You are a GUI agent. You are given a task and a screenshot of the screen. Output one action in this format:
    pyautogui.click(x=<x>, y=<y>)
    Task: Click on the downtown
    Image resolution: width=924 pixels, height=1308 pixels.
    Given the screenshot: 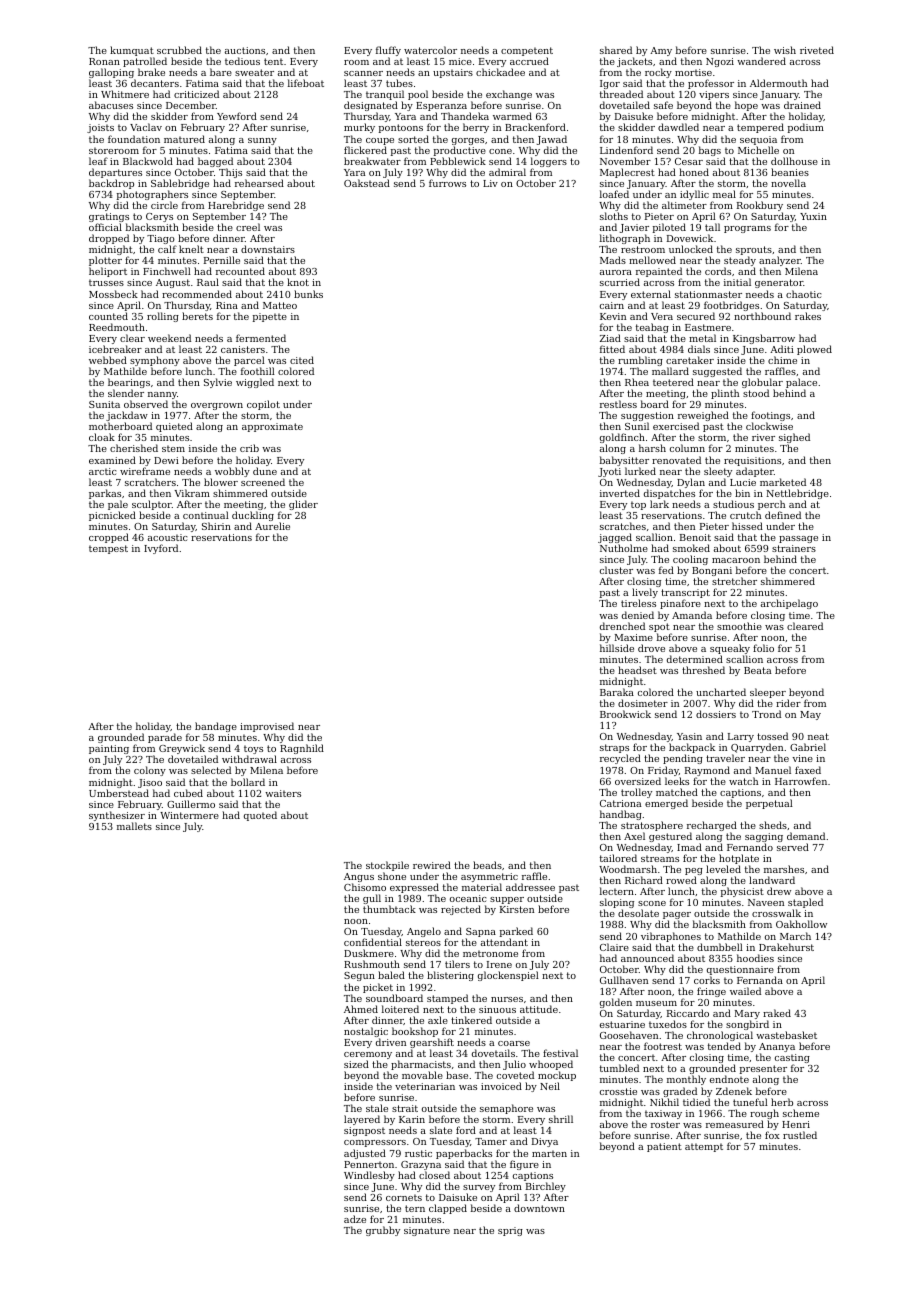 What is the action you would take?
    pyautogui.click(x=539, y=1208)
